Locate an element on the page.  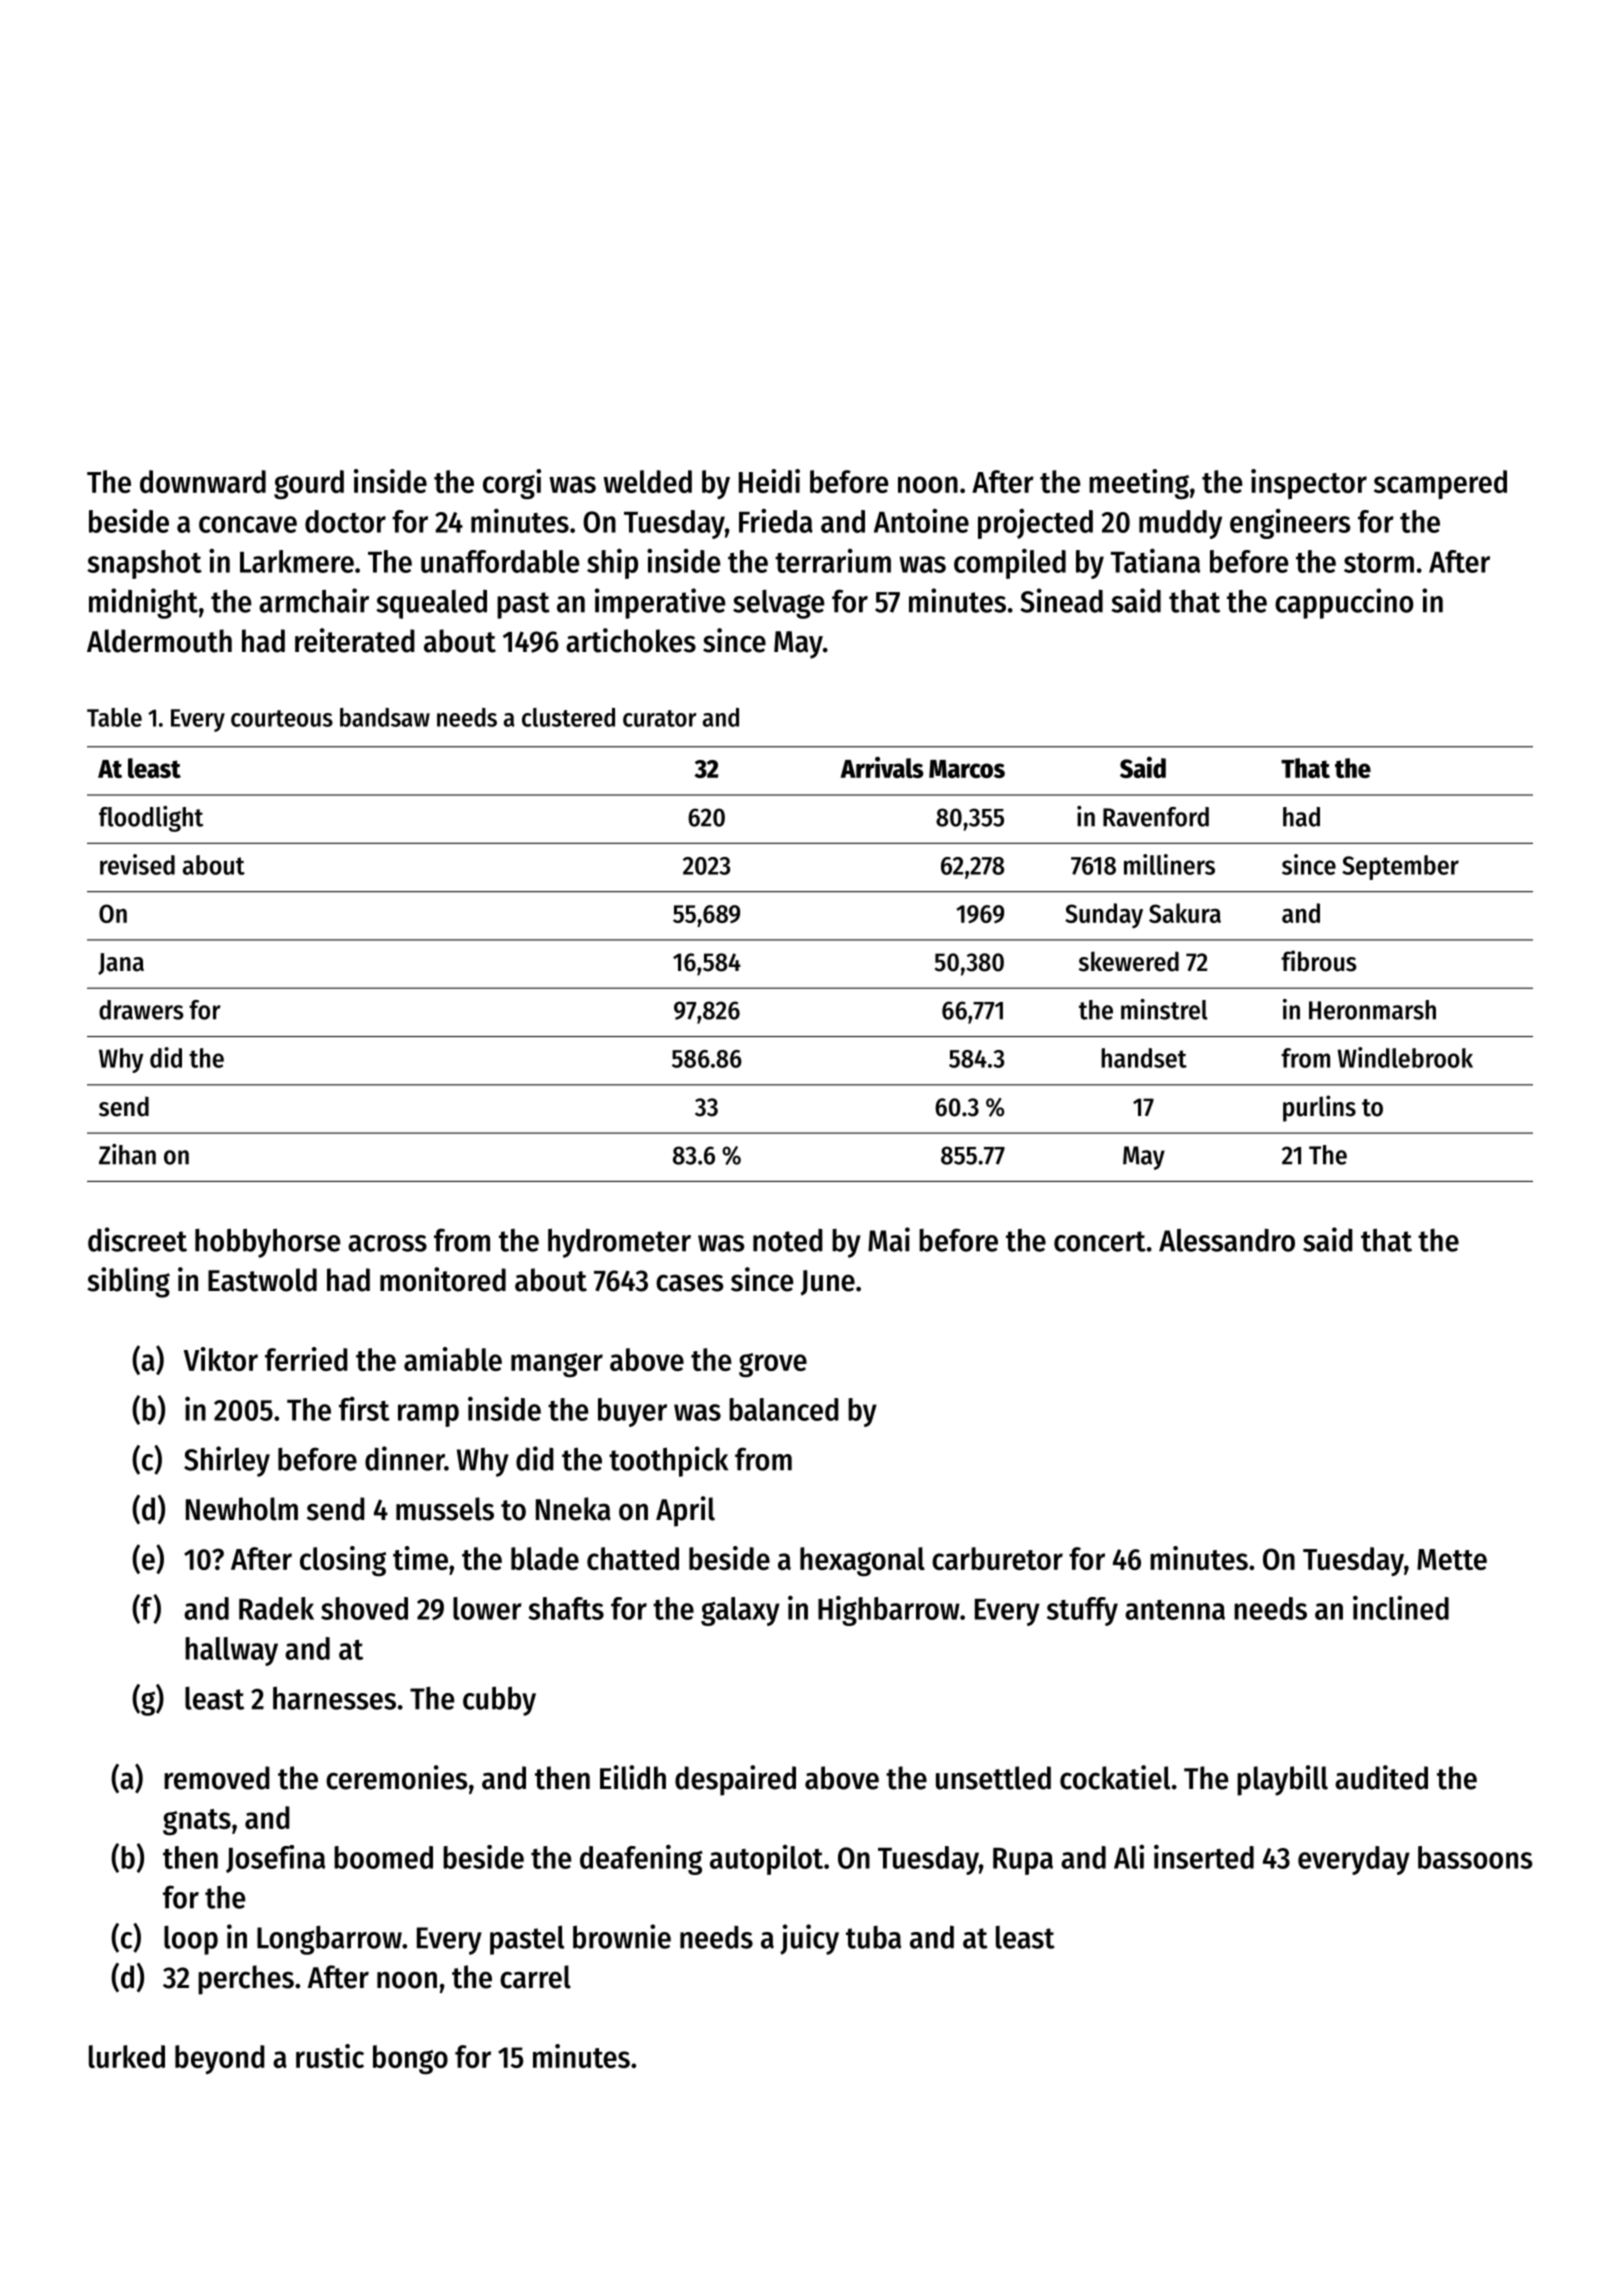
scampered is located at coordinates (1440, 484).
